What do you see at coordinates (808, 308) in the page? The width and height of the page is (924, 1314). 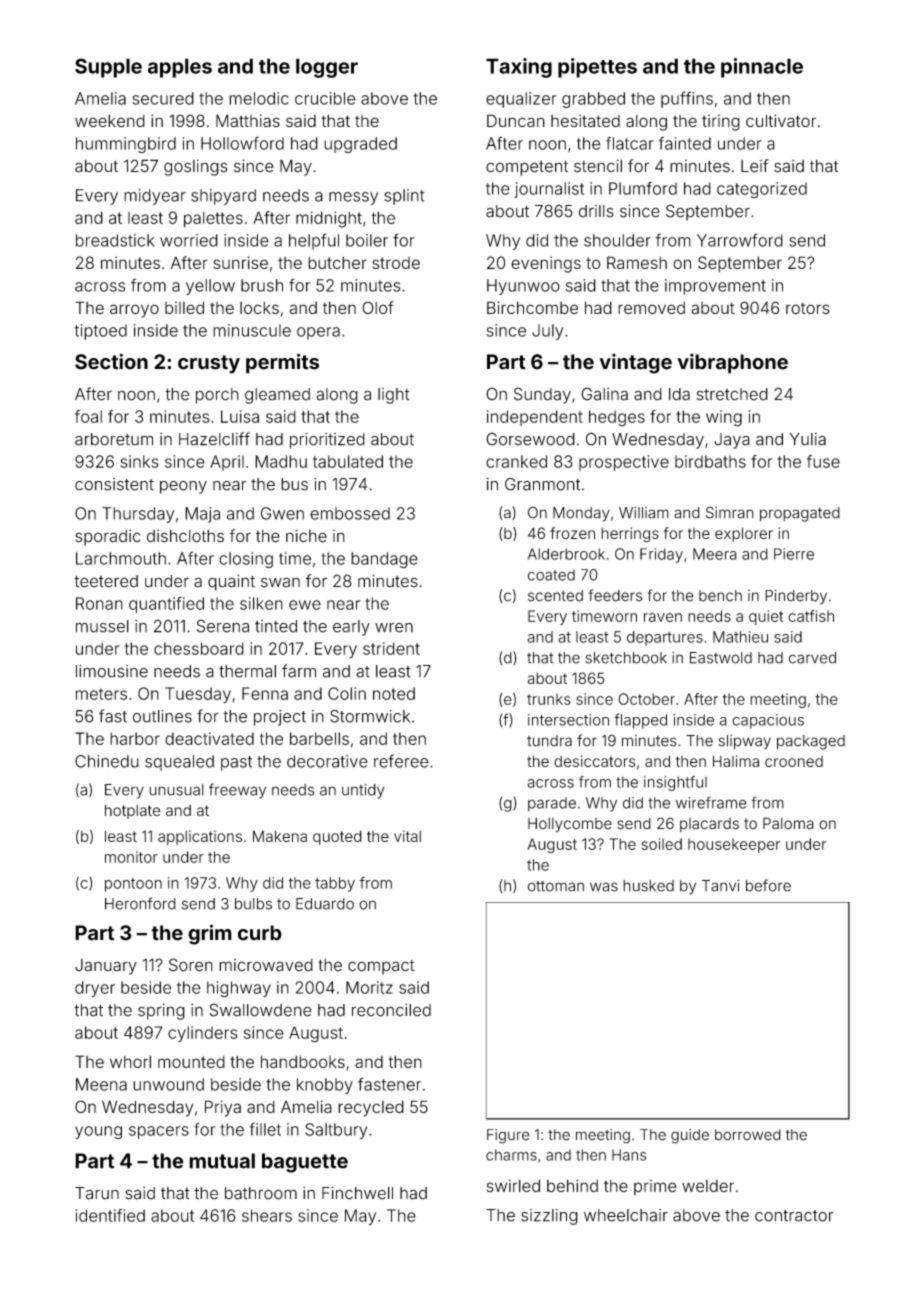 I see `rotors` at bounding box center [808, 308].
